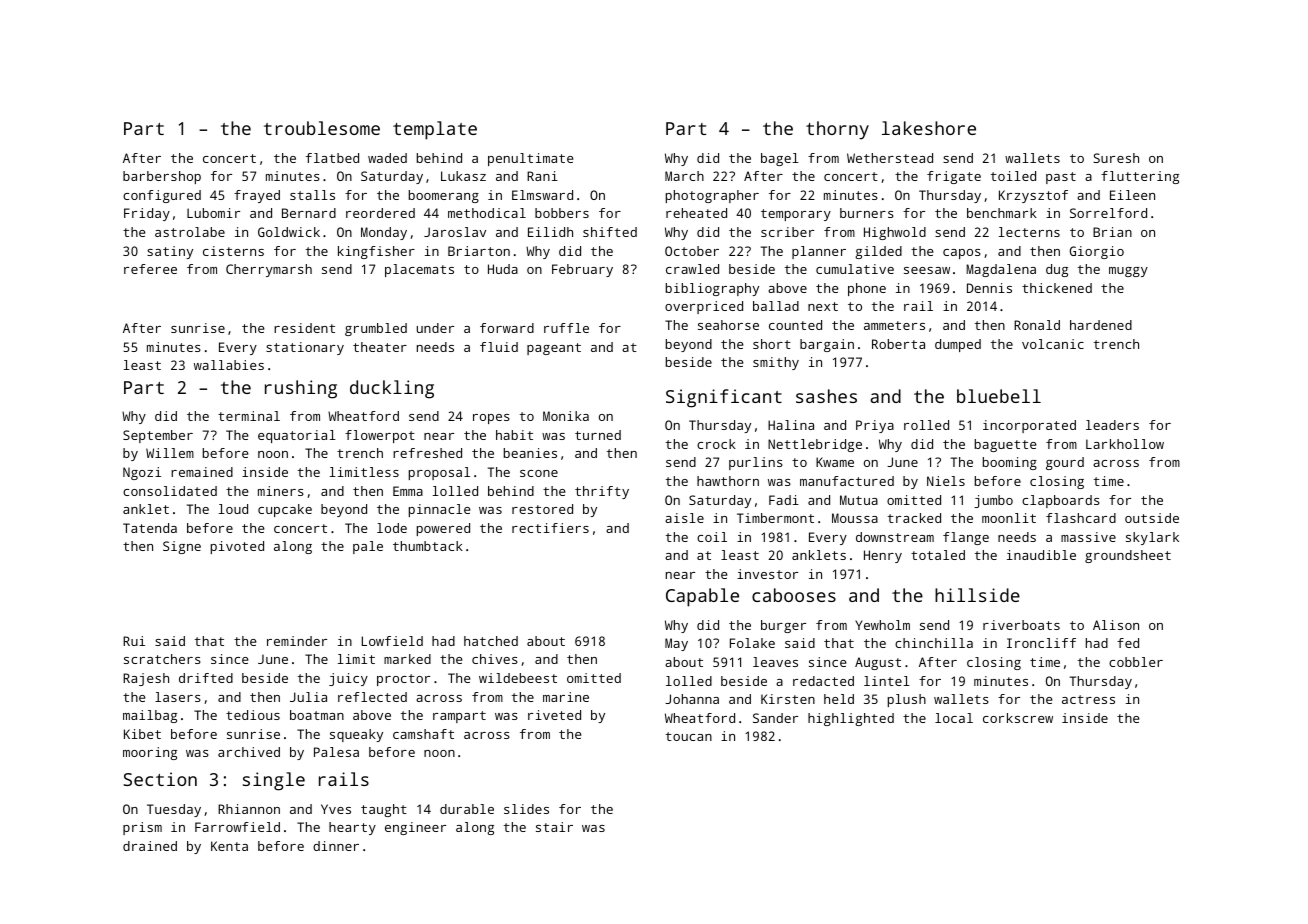 The height and width of the page is (924, 1308). I want to click on turned, so click(598, 435).
